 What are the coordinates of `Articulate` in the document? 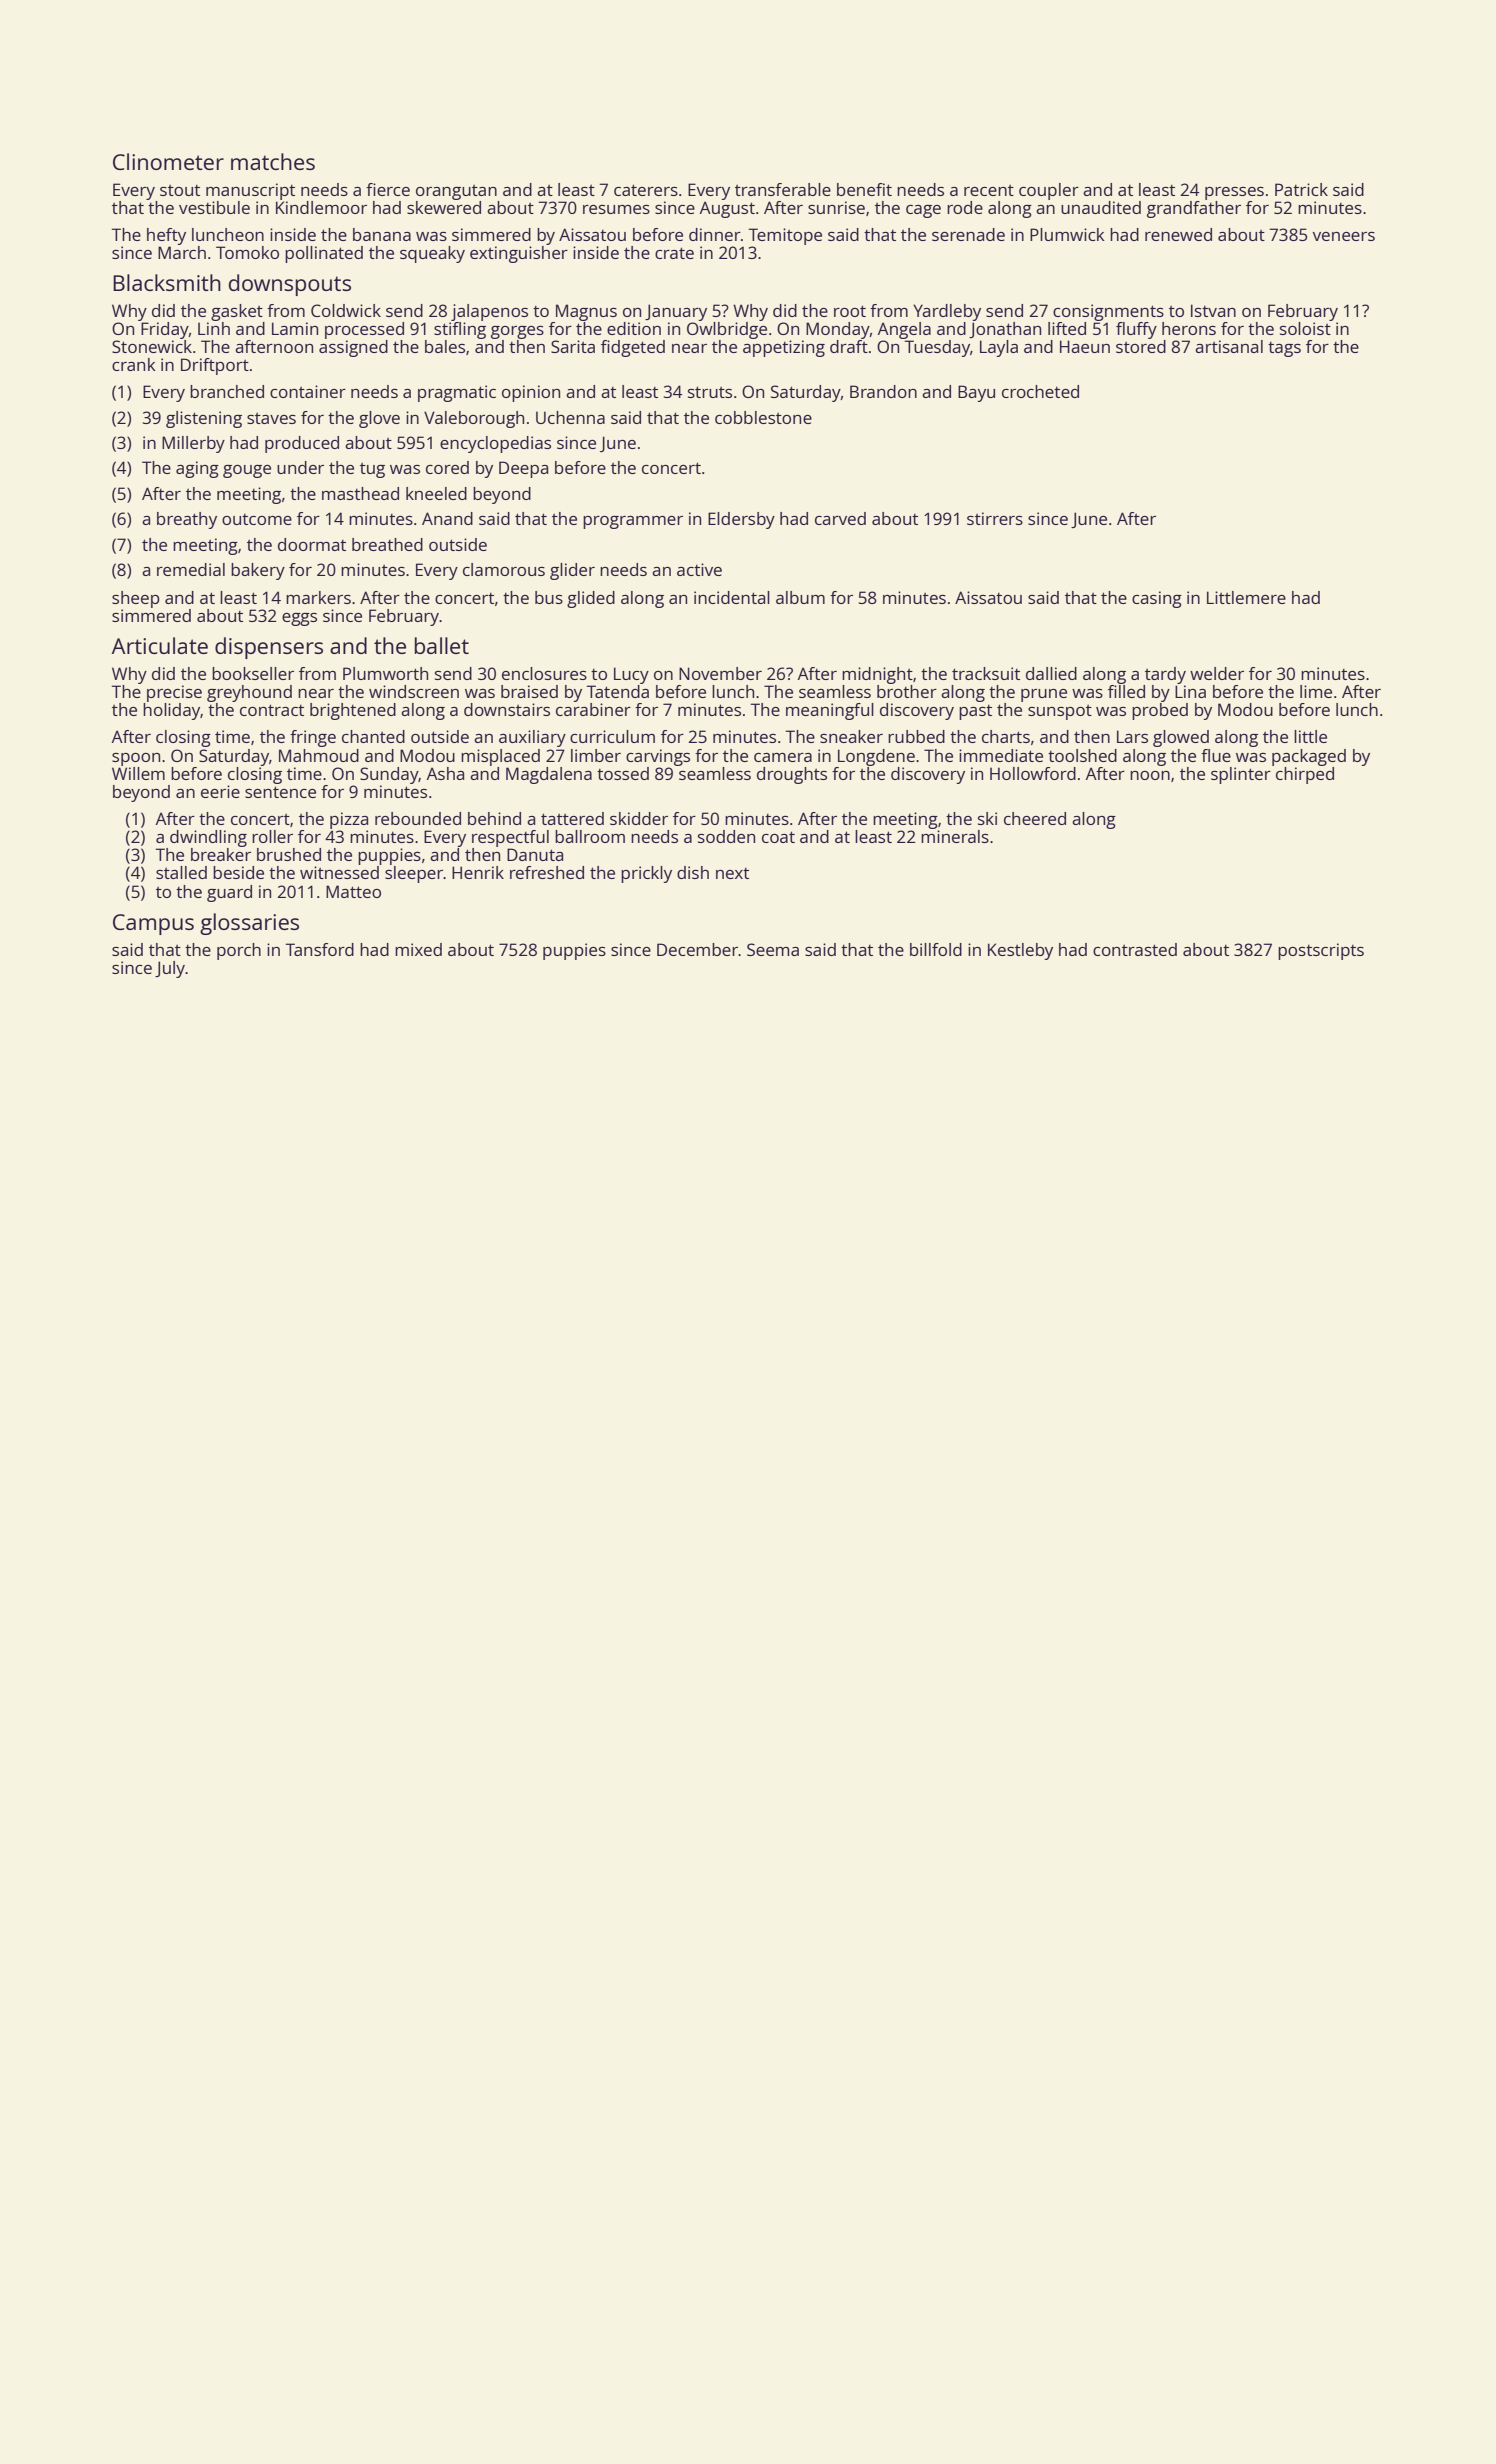 It's located at (160, 645).
